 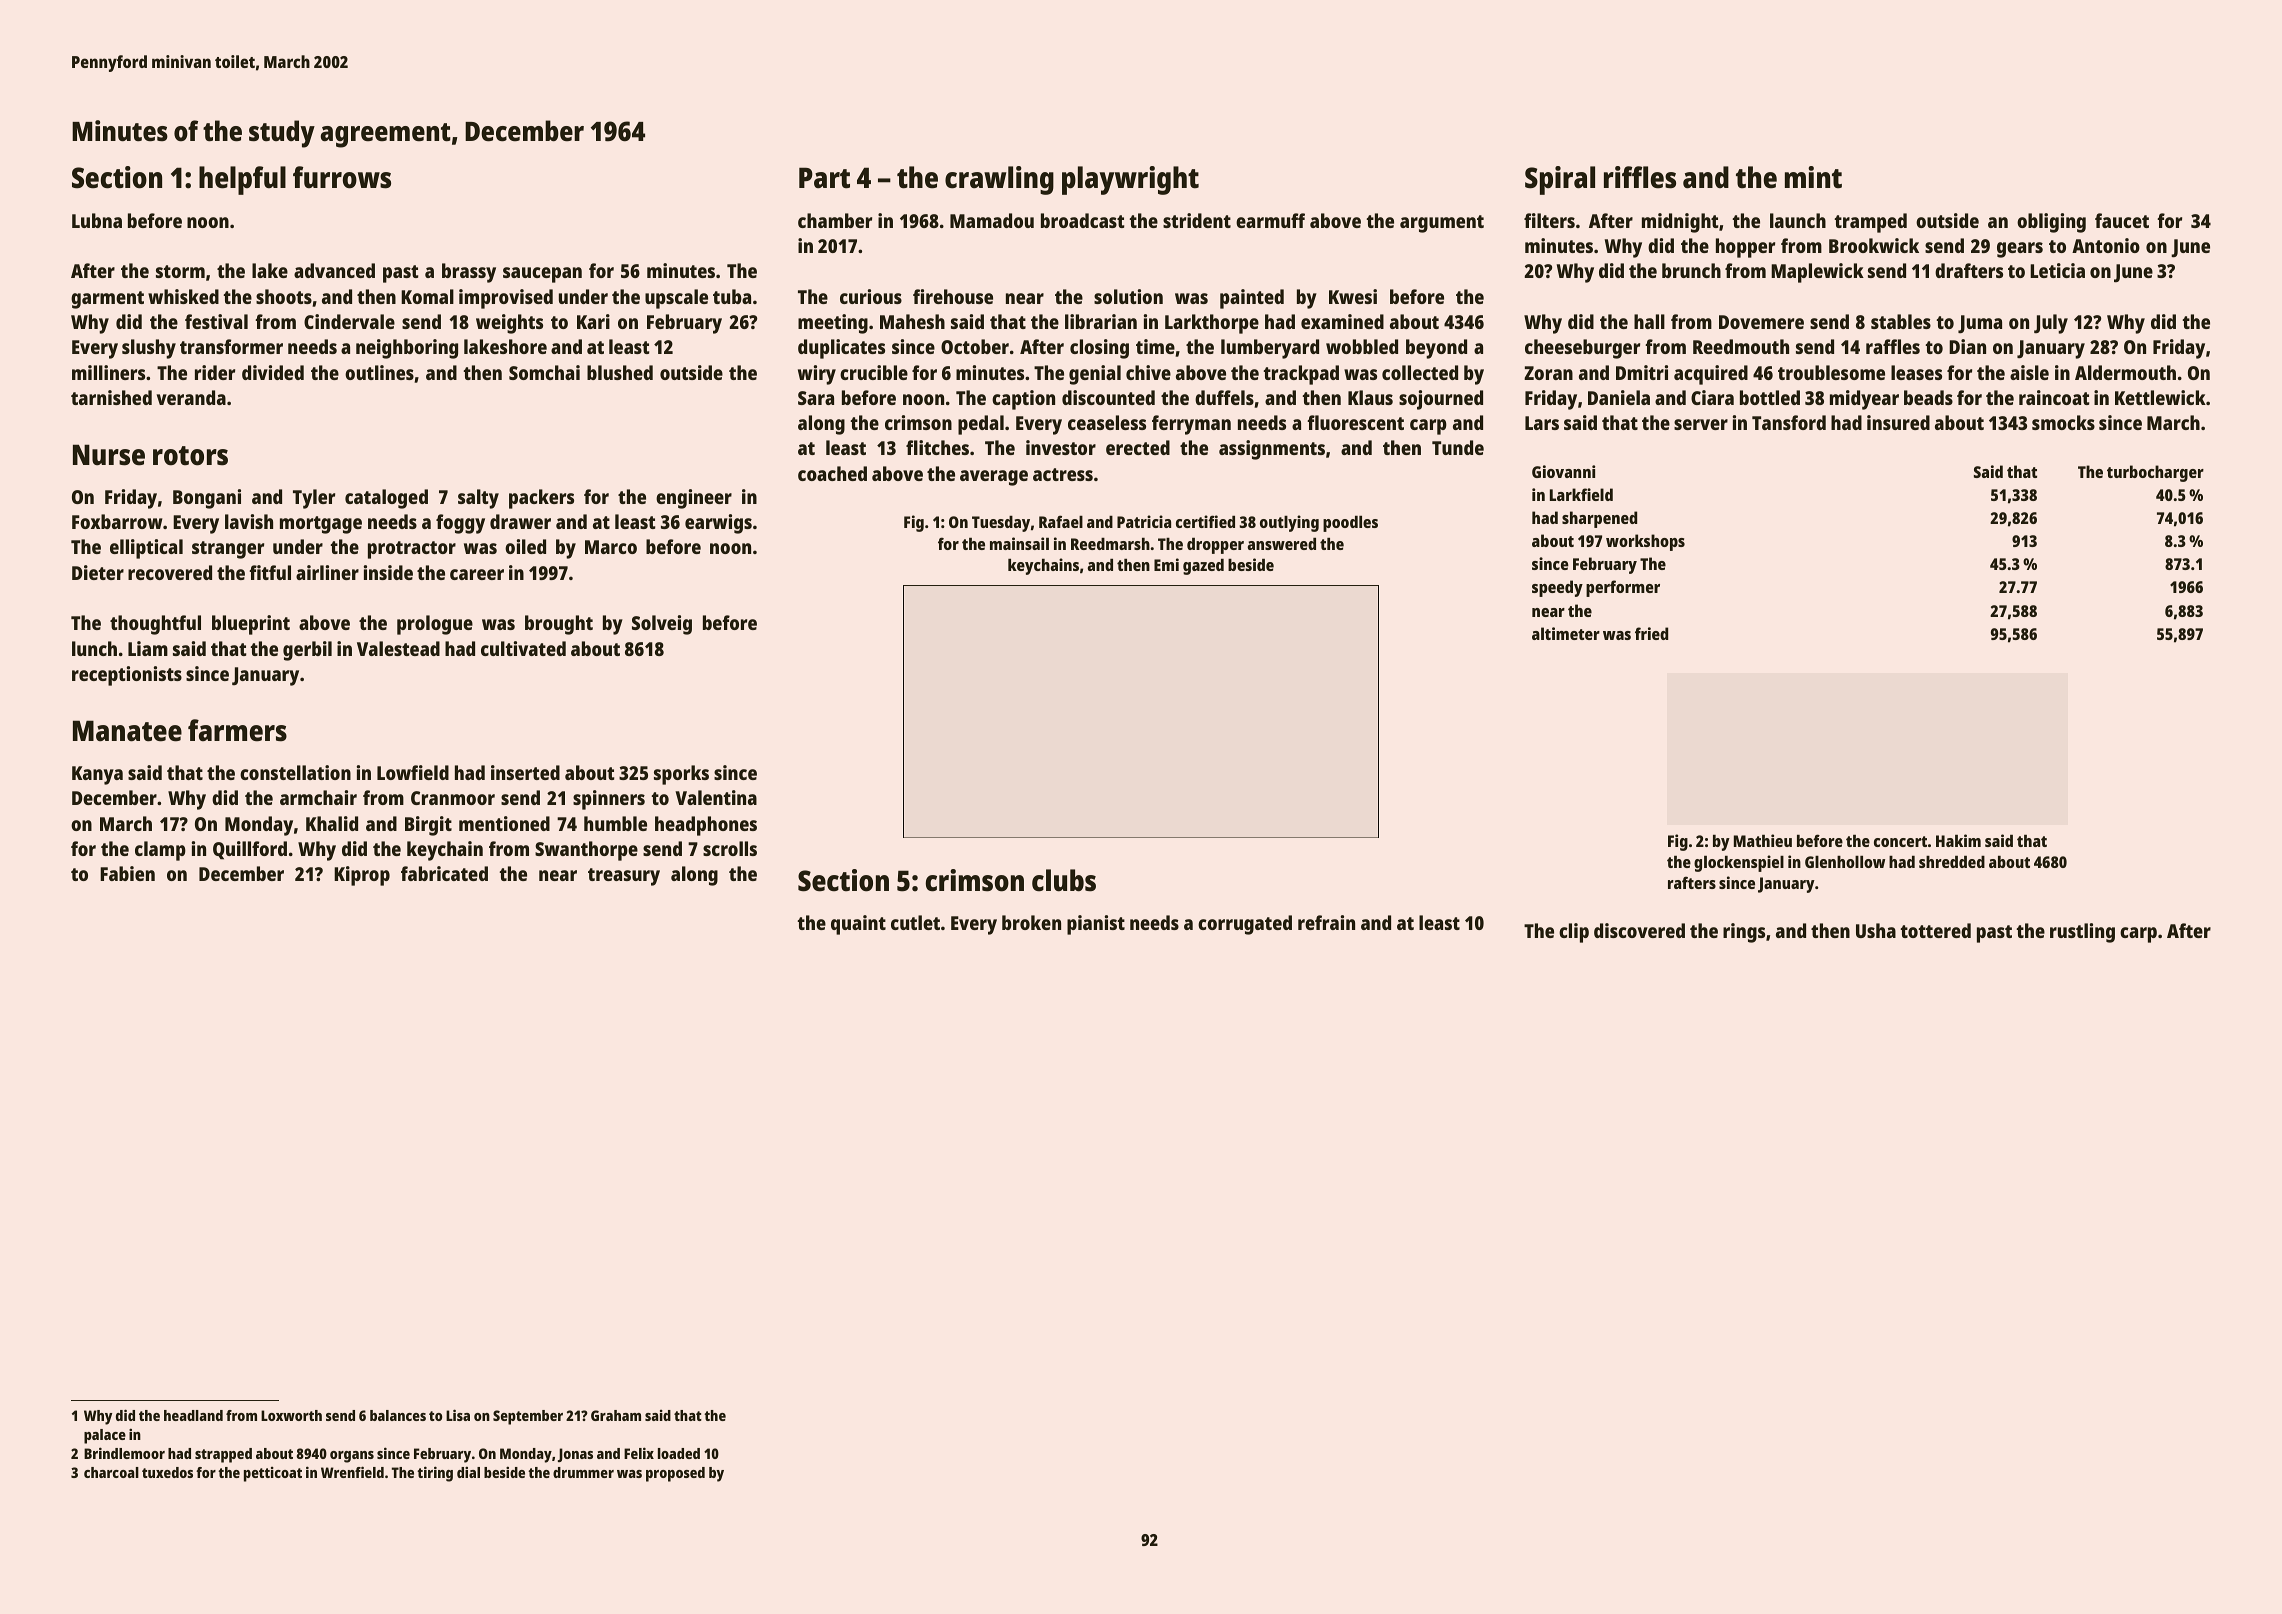 I want to click on headland, so click(x=193, y=1415).
